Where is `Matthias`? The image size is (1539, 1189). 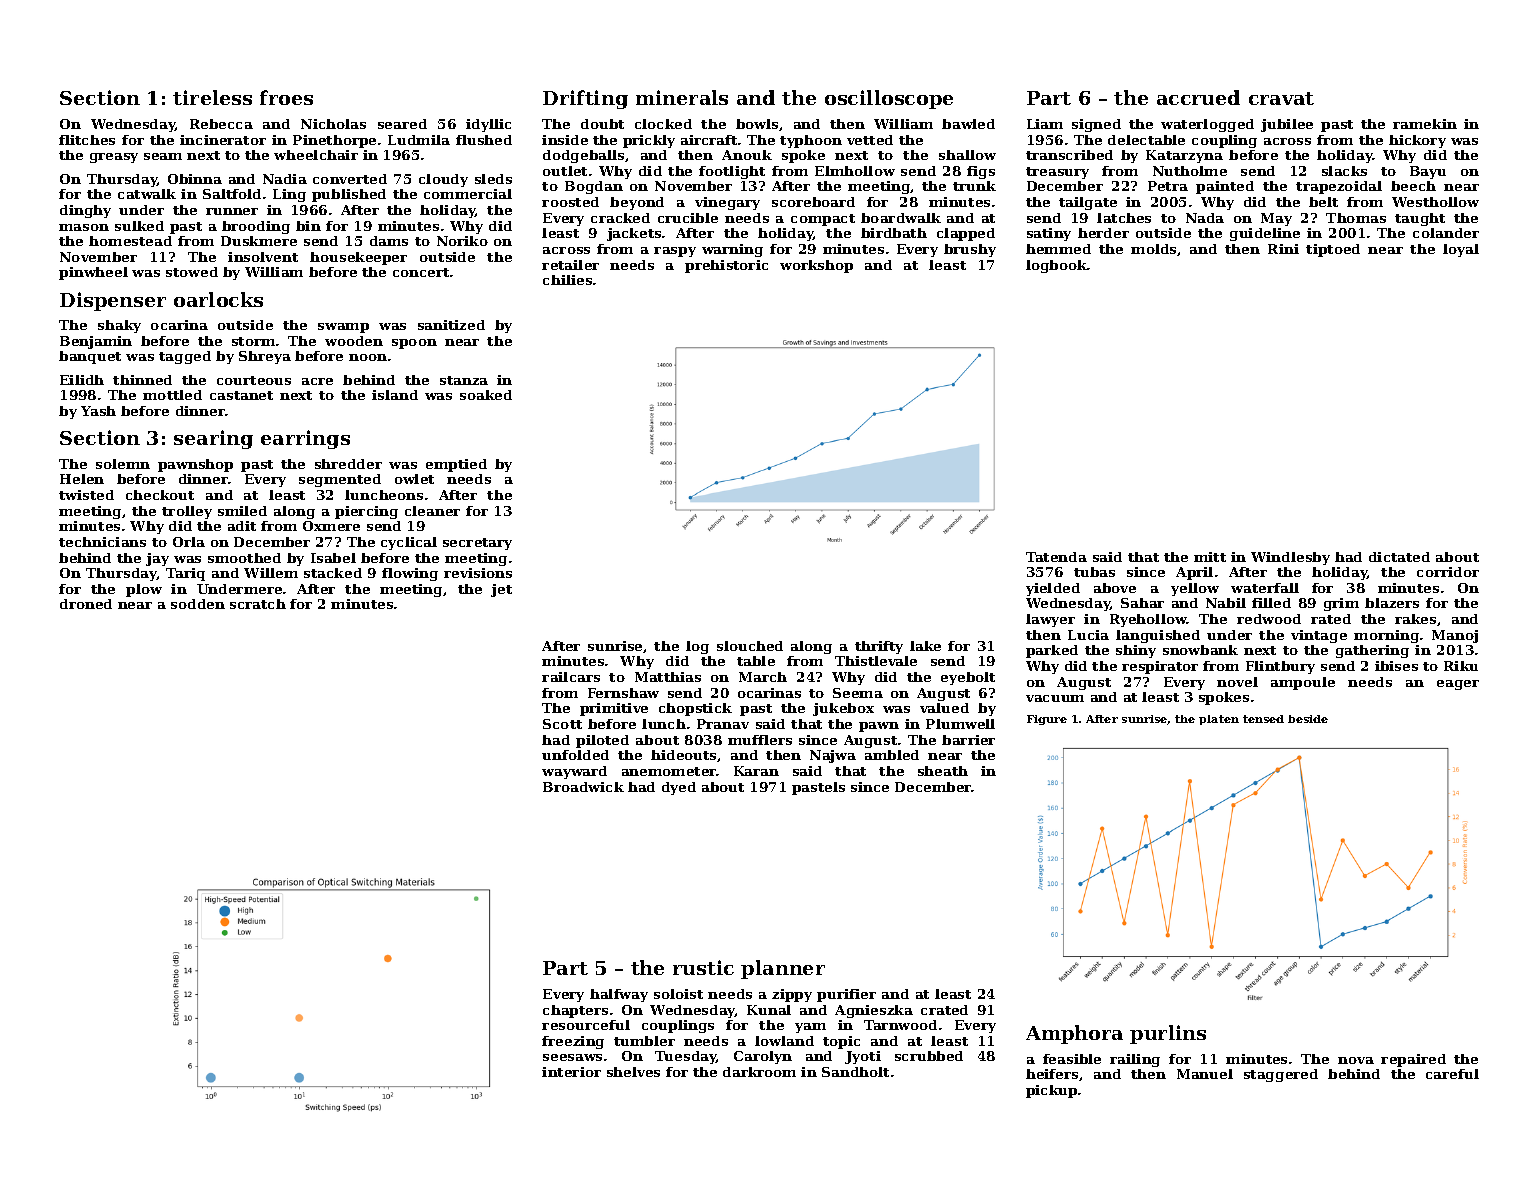 Matthias is located at coordinates (668, 677).
